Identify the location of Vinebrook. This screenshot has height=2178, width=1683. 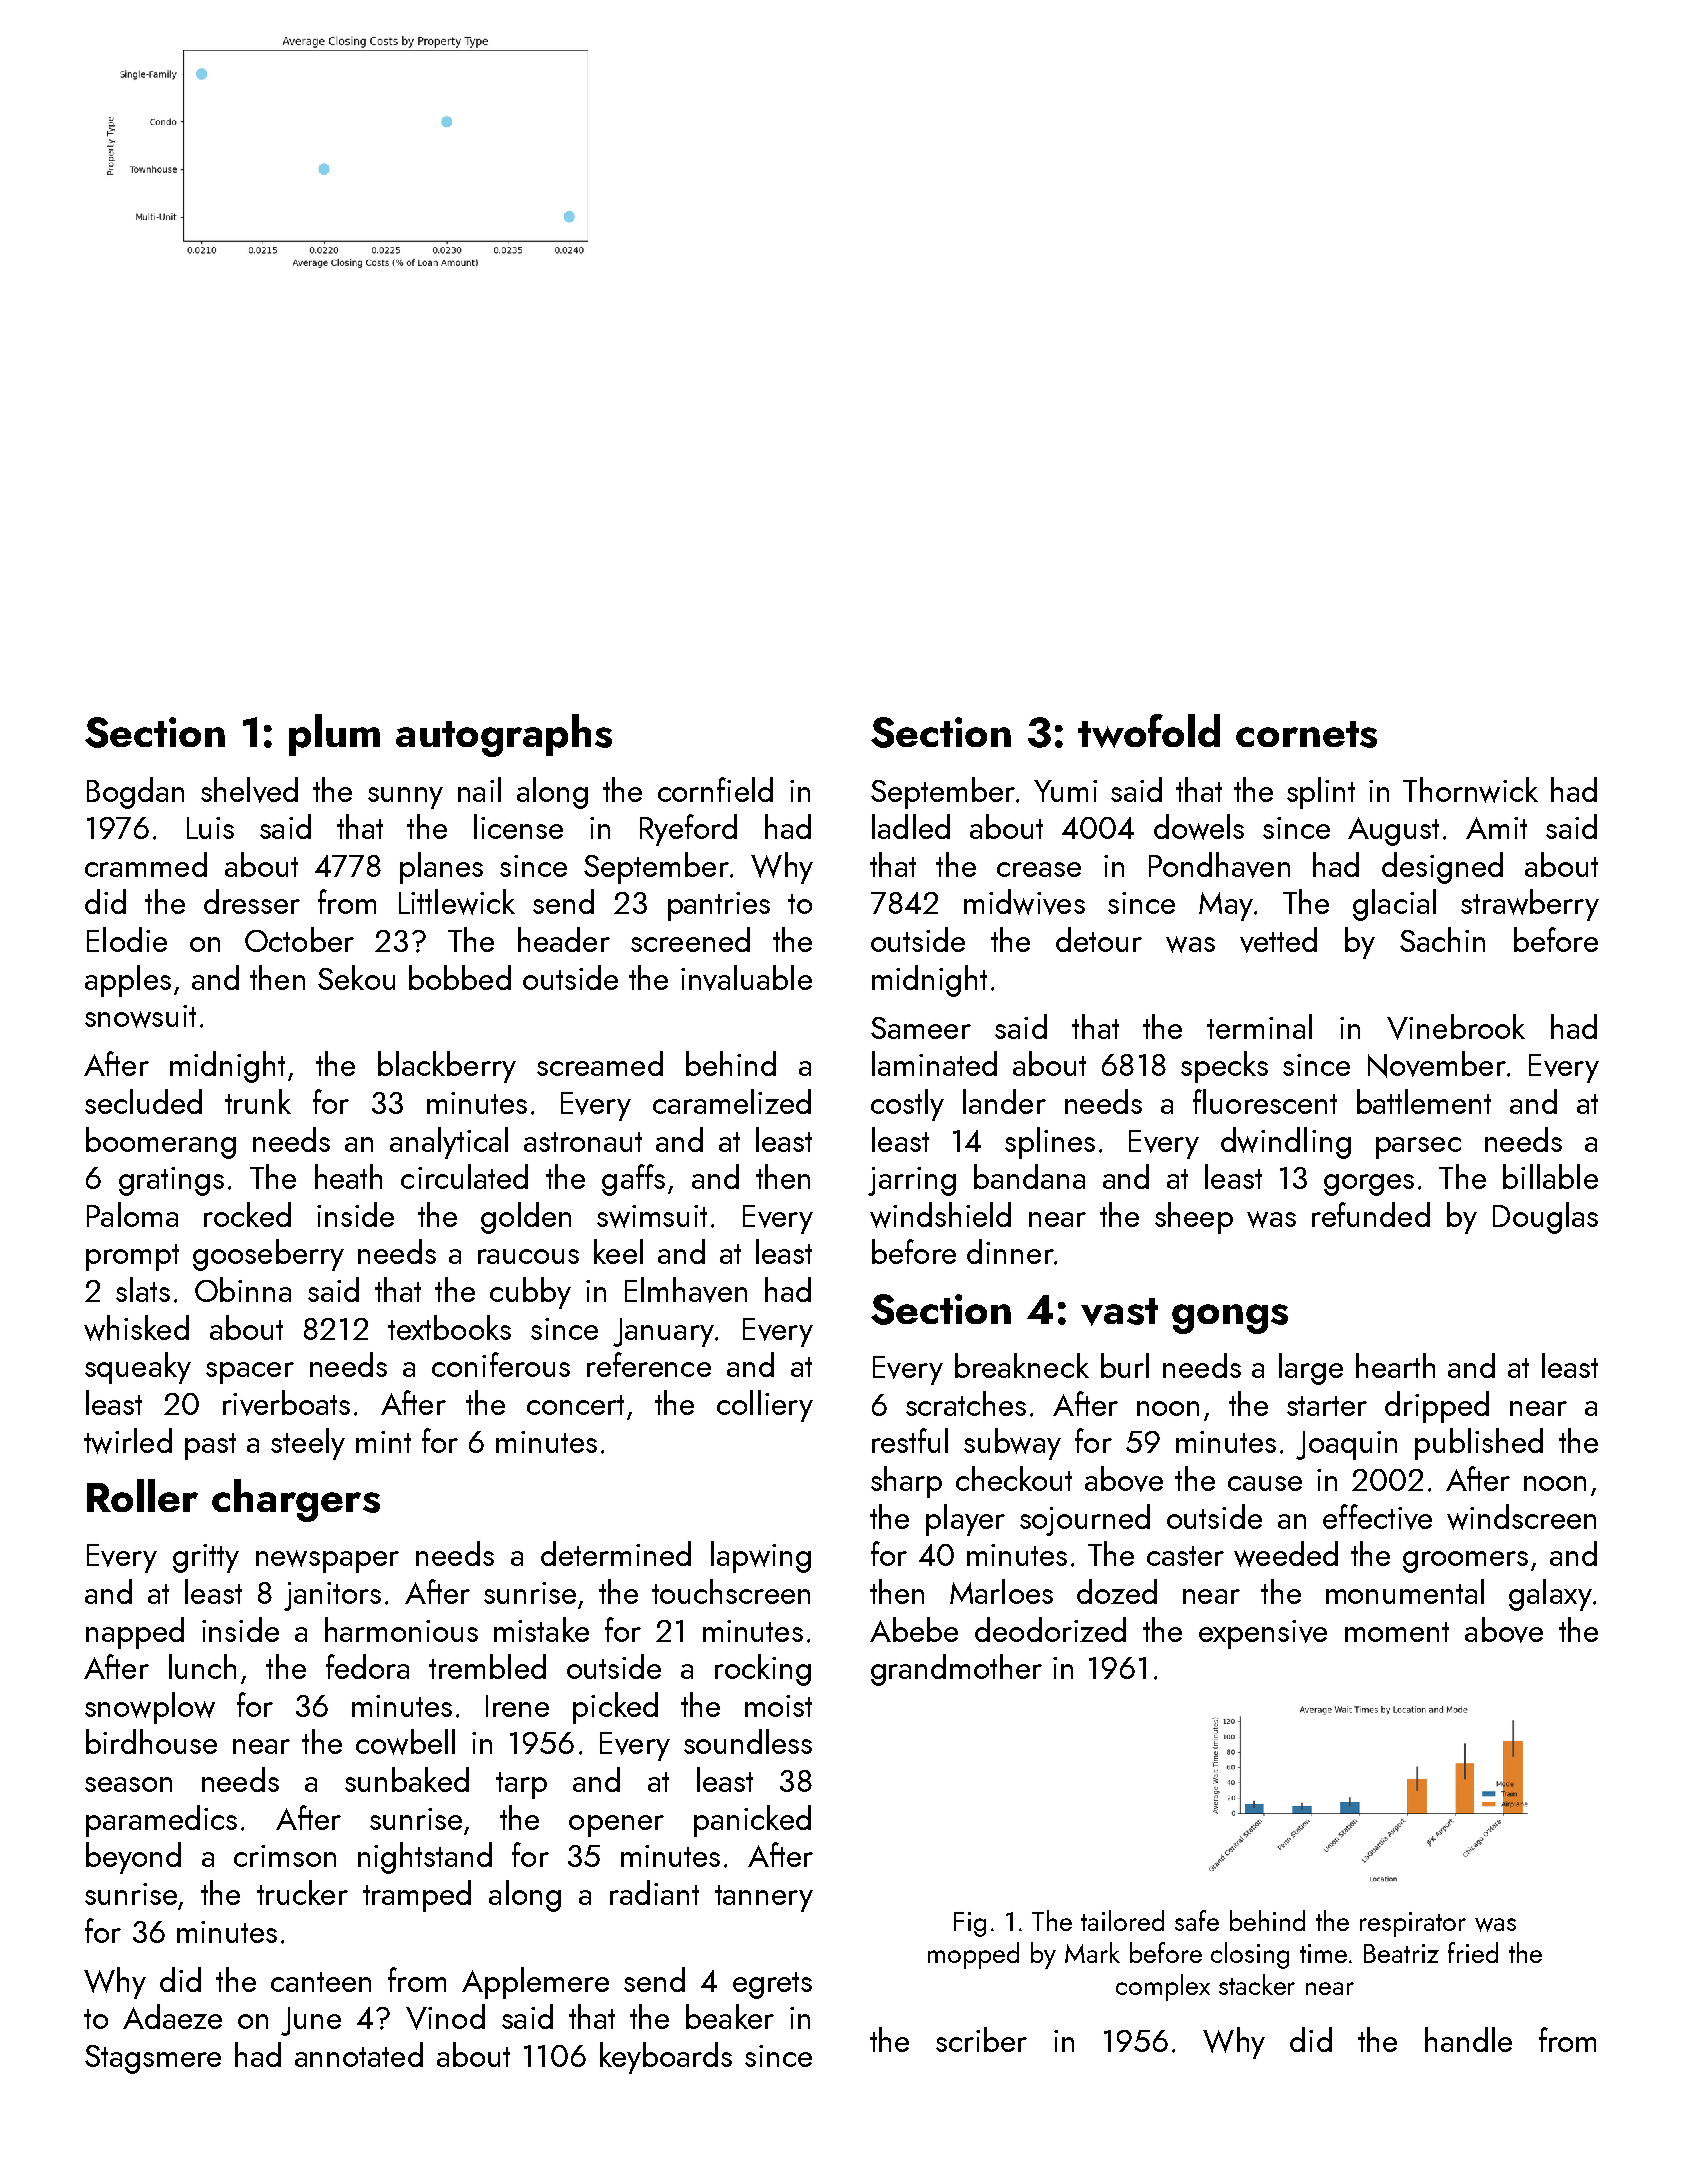
(1456, 1027).
